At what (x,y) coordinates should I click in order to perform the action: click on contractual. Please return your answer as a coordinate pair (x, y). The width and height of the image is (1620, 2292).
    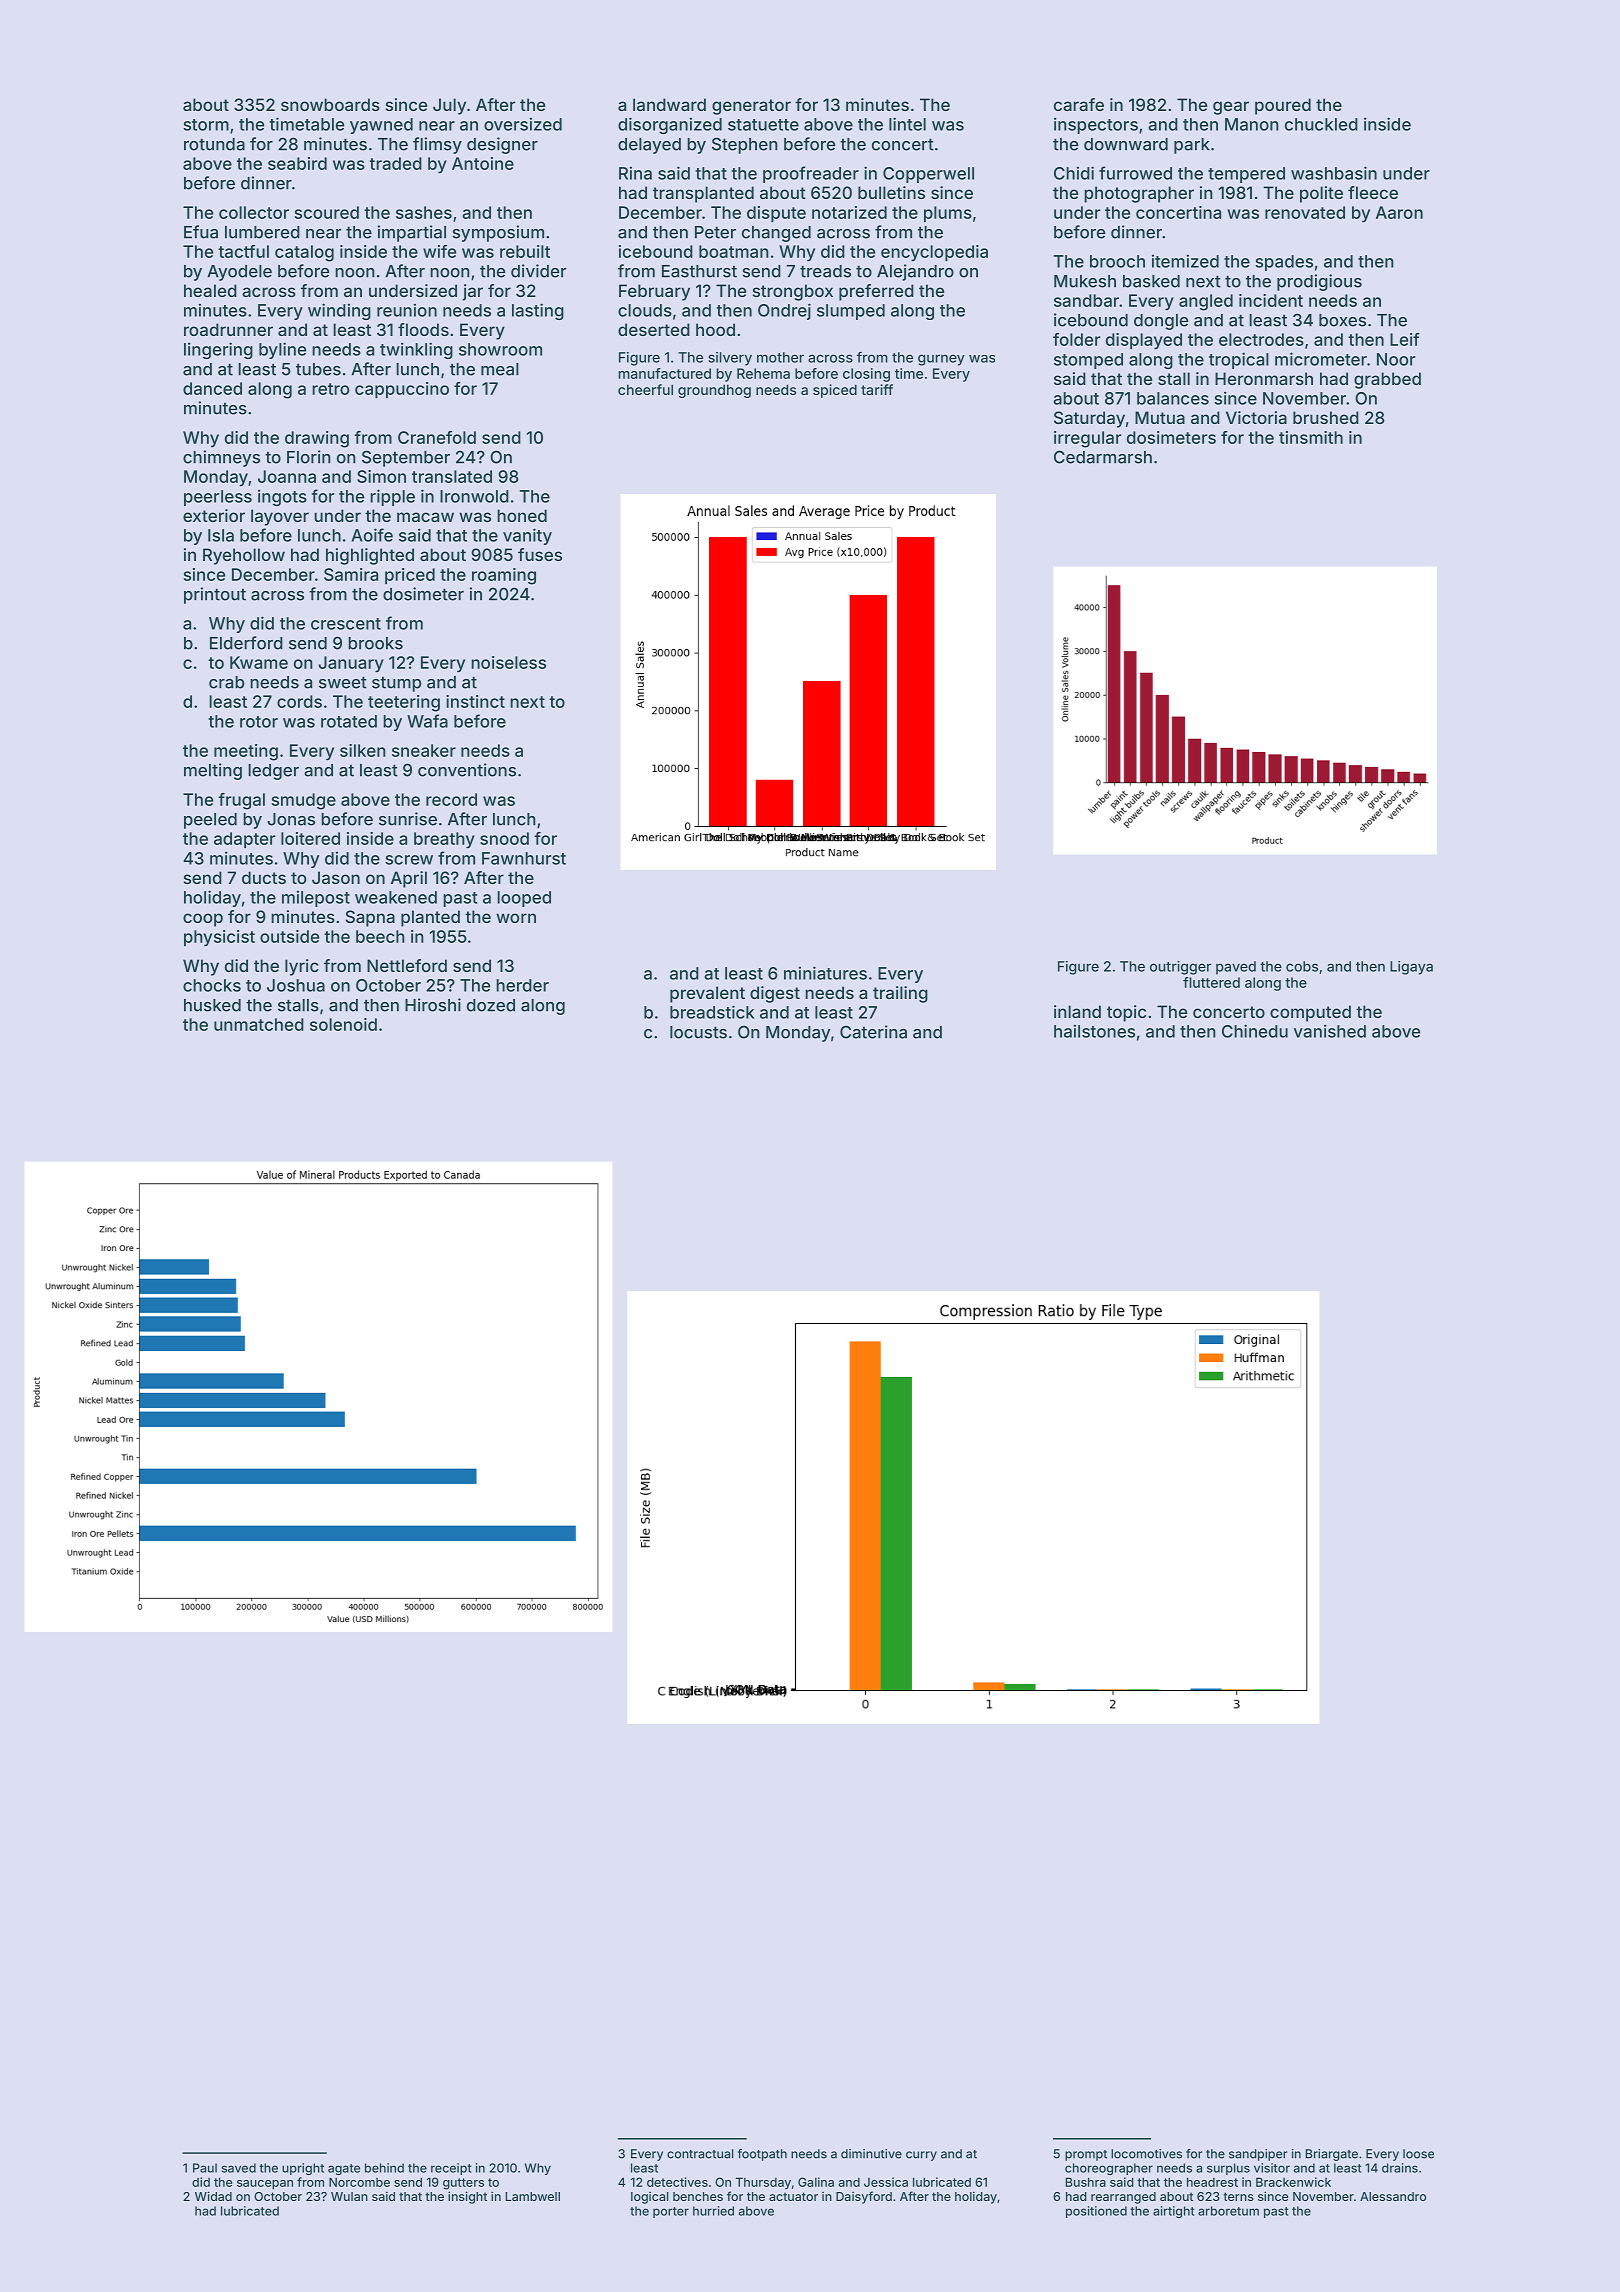
    Looking at the image, I should click on (700, 2154).
